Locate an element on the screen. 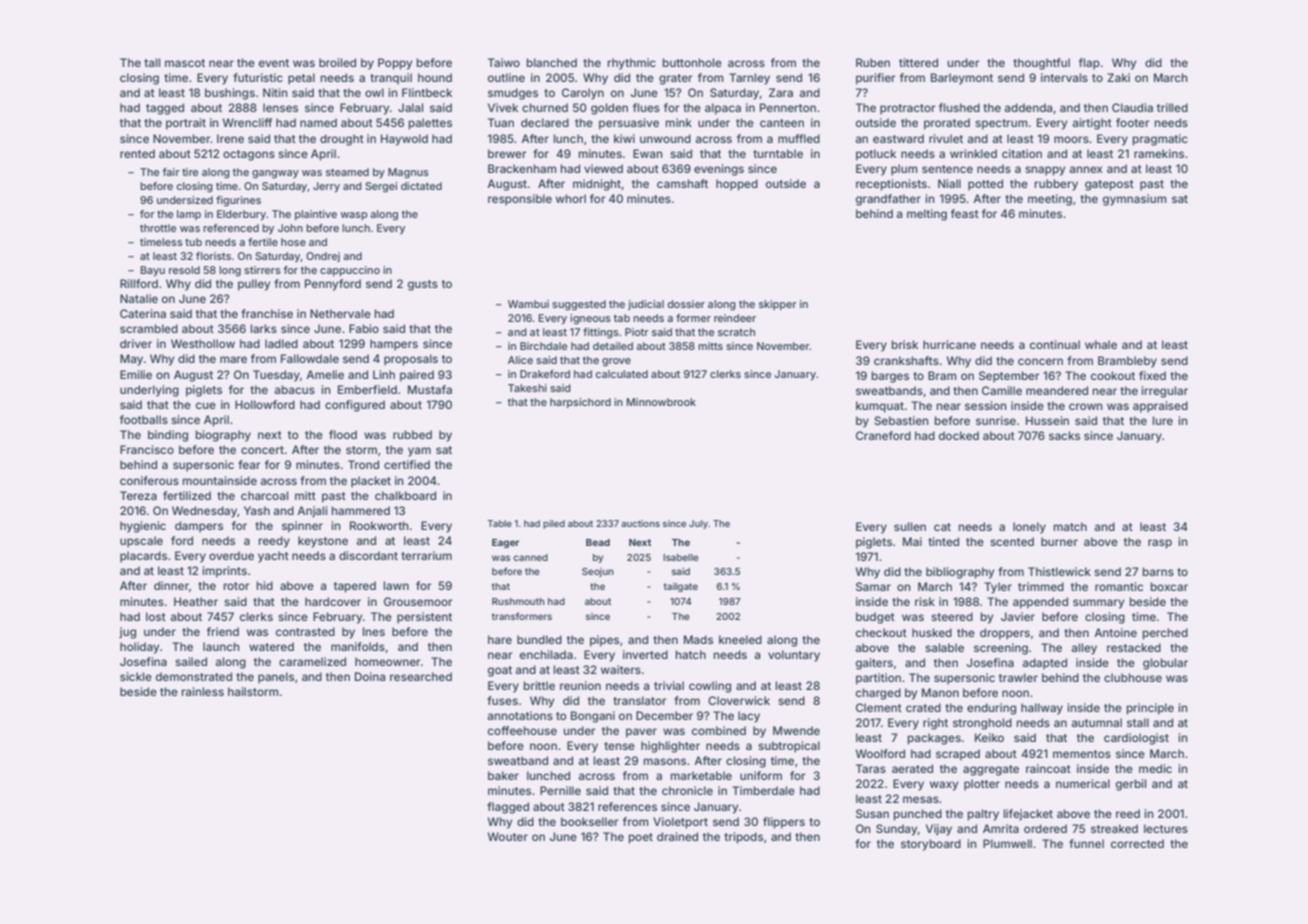 The width and height of the screenshot is (1308, 924). kumquat is located at coordinates (880, 407).
